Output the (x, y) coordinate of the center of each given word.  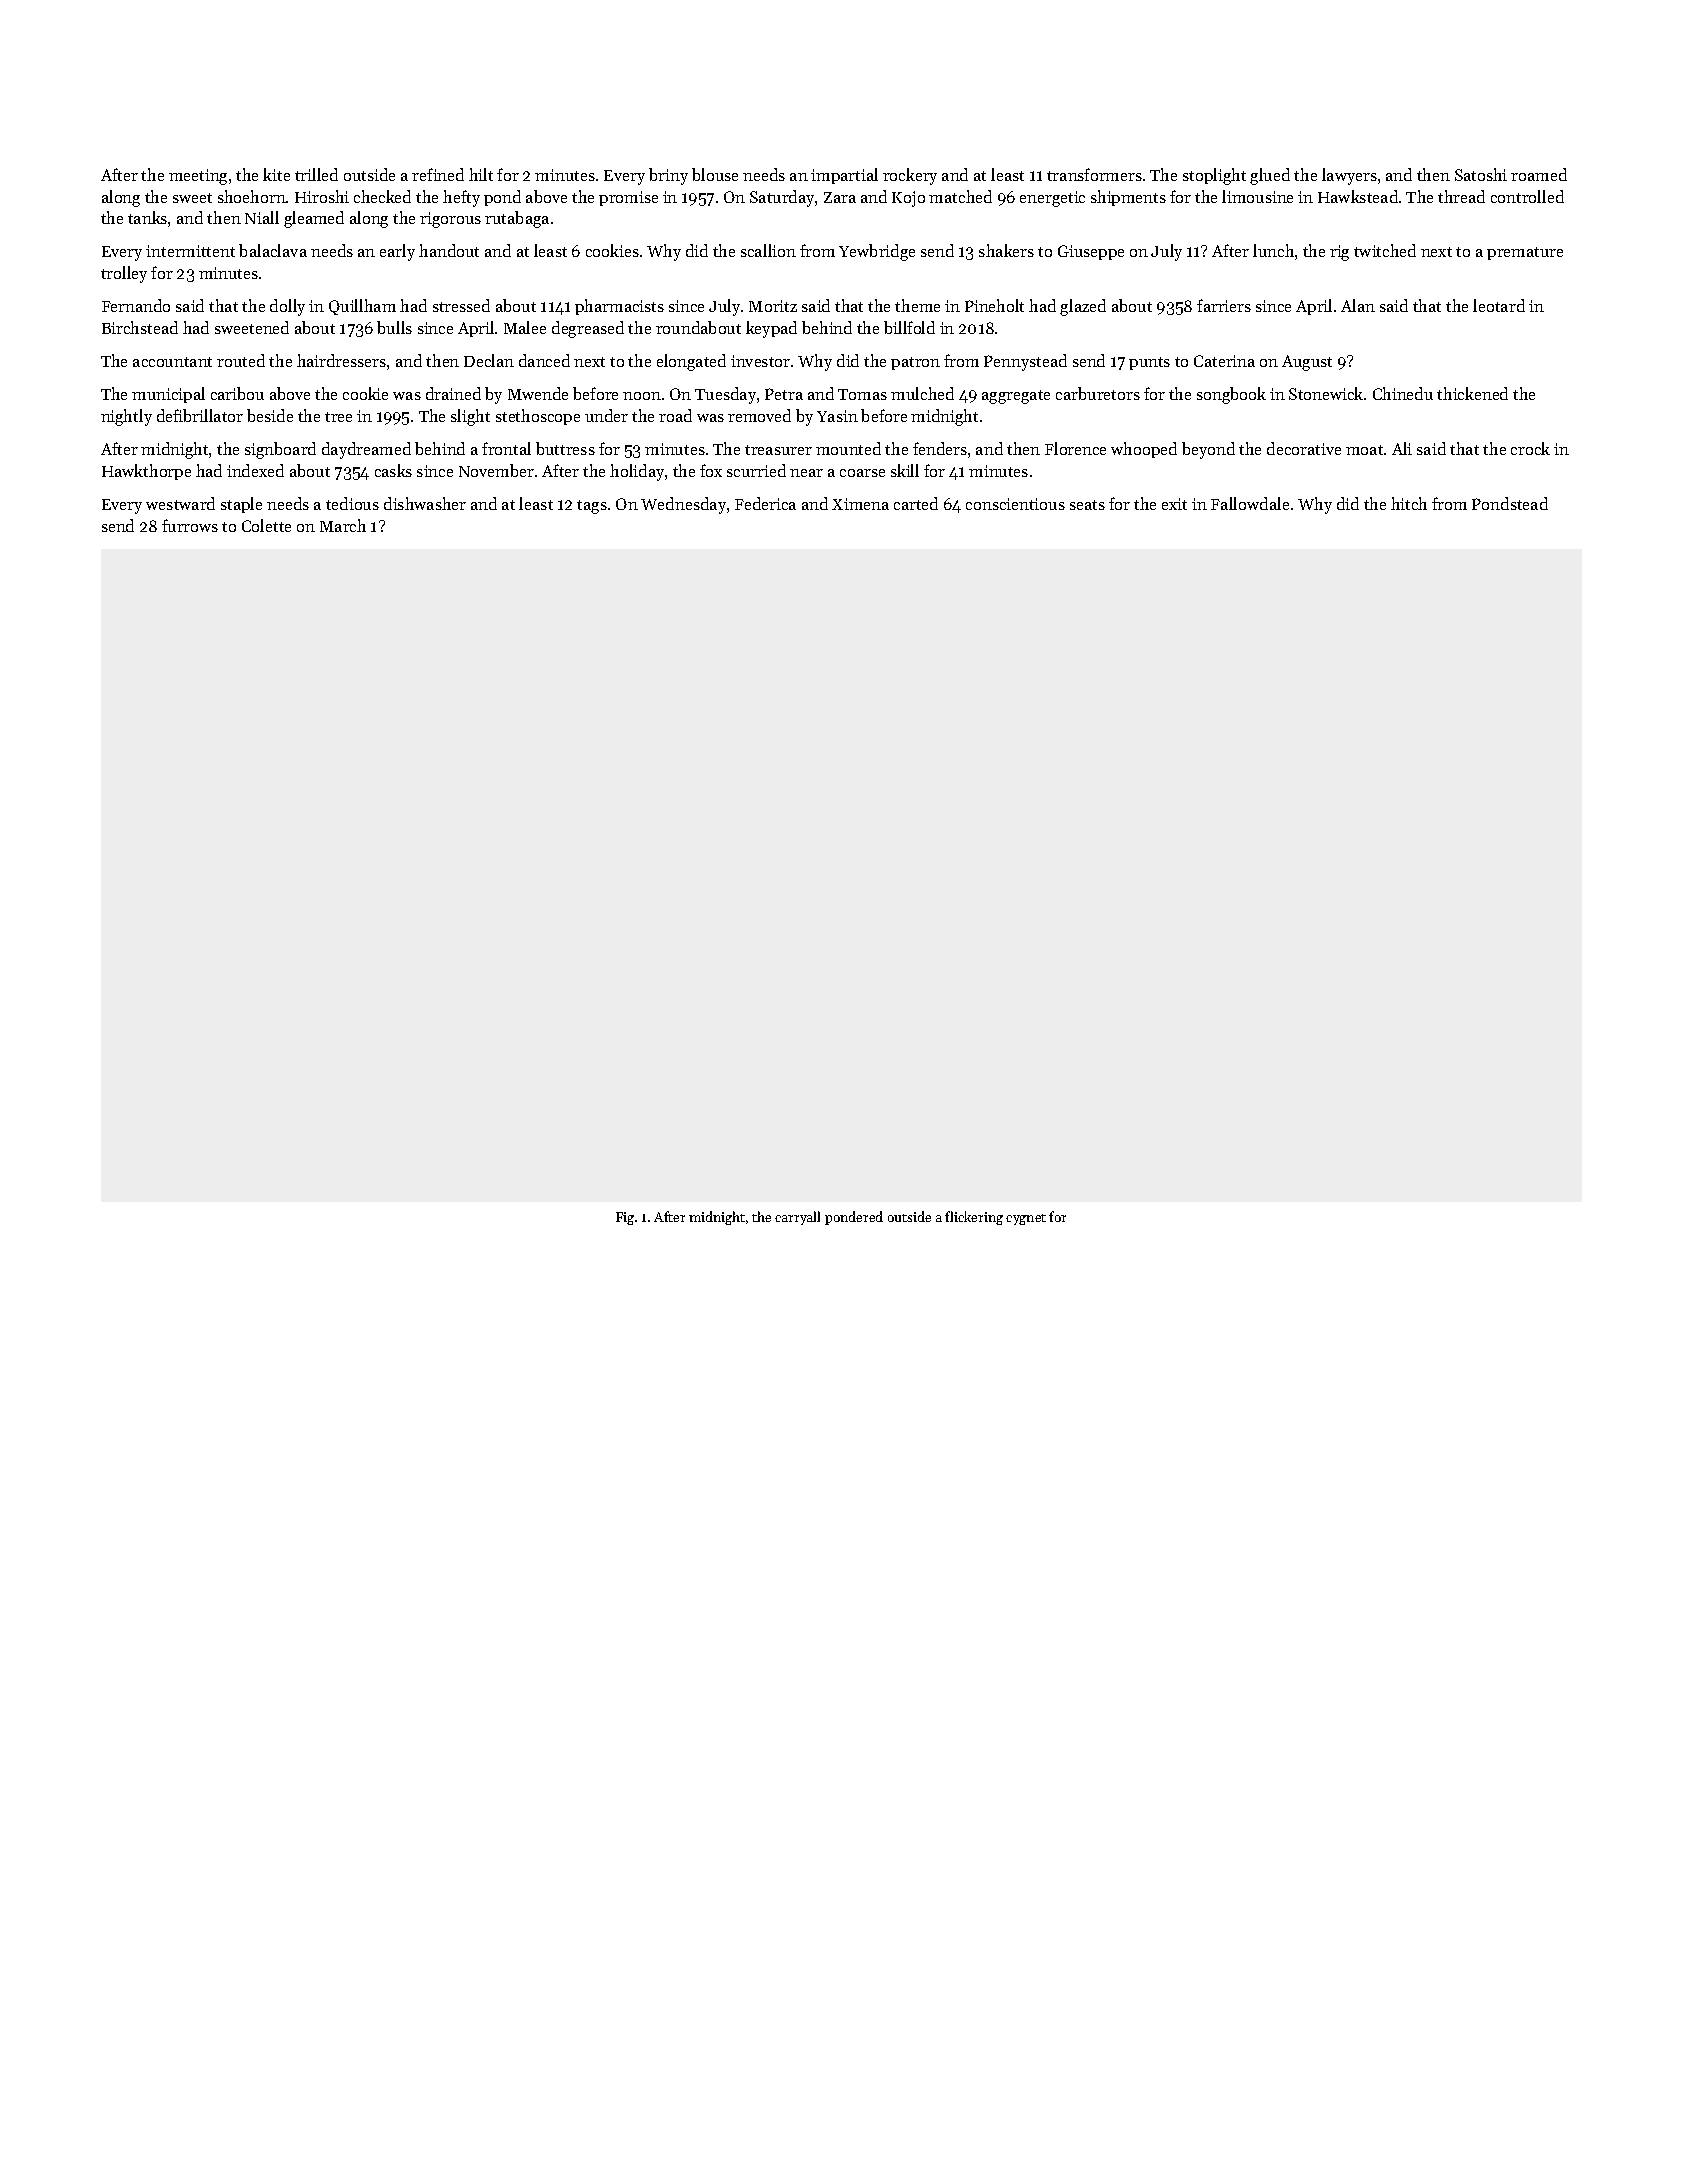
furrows (190, 525)
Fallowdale (1250, 503)
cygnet (1026, 1219)
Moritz (773, 306)
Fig (625, 1218)
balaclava (273, 250)
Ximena (860, 504)
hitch (1409, 503)
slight (470, 417)
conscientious (1015, 504)
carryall (797, 1218)
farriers (1224, 305)
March (343, 525)
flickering (974, 1218)
